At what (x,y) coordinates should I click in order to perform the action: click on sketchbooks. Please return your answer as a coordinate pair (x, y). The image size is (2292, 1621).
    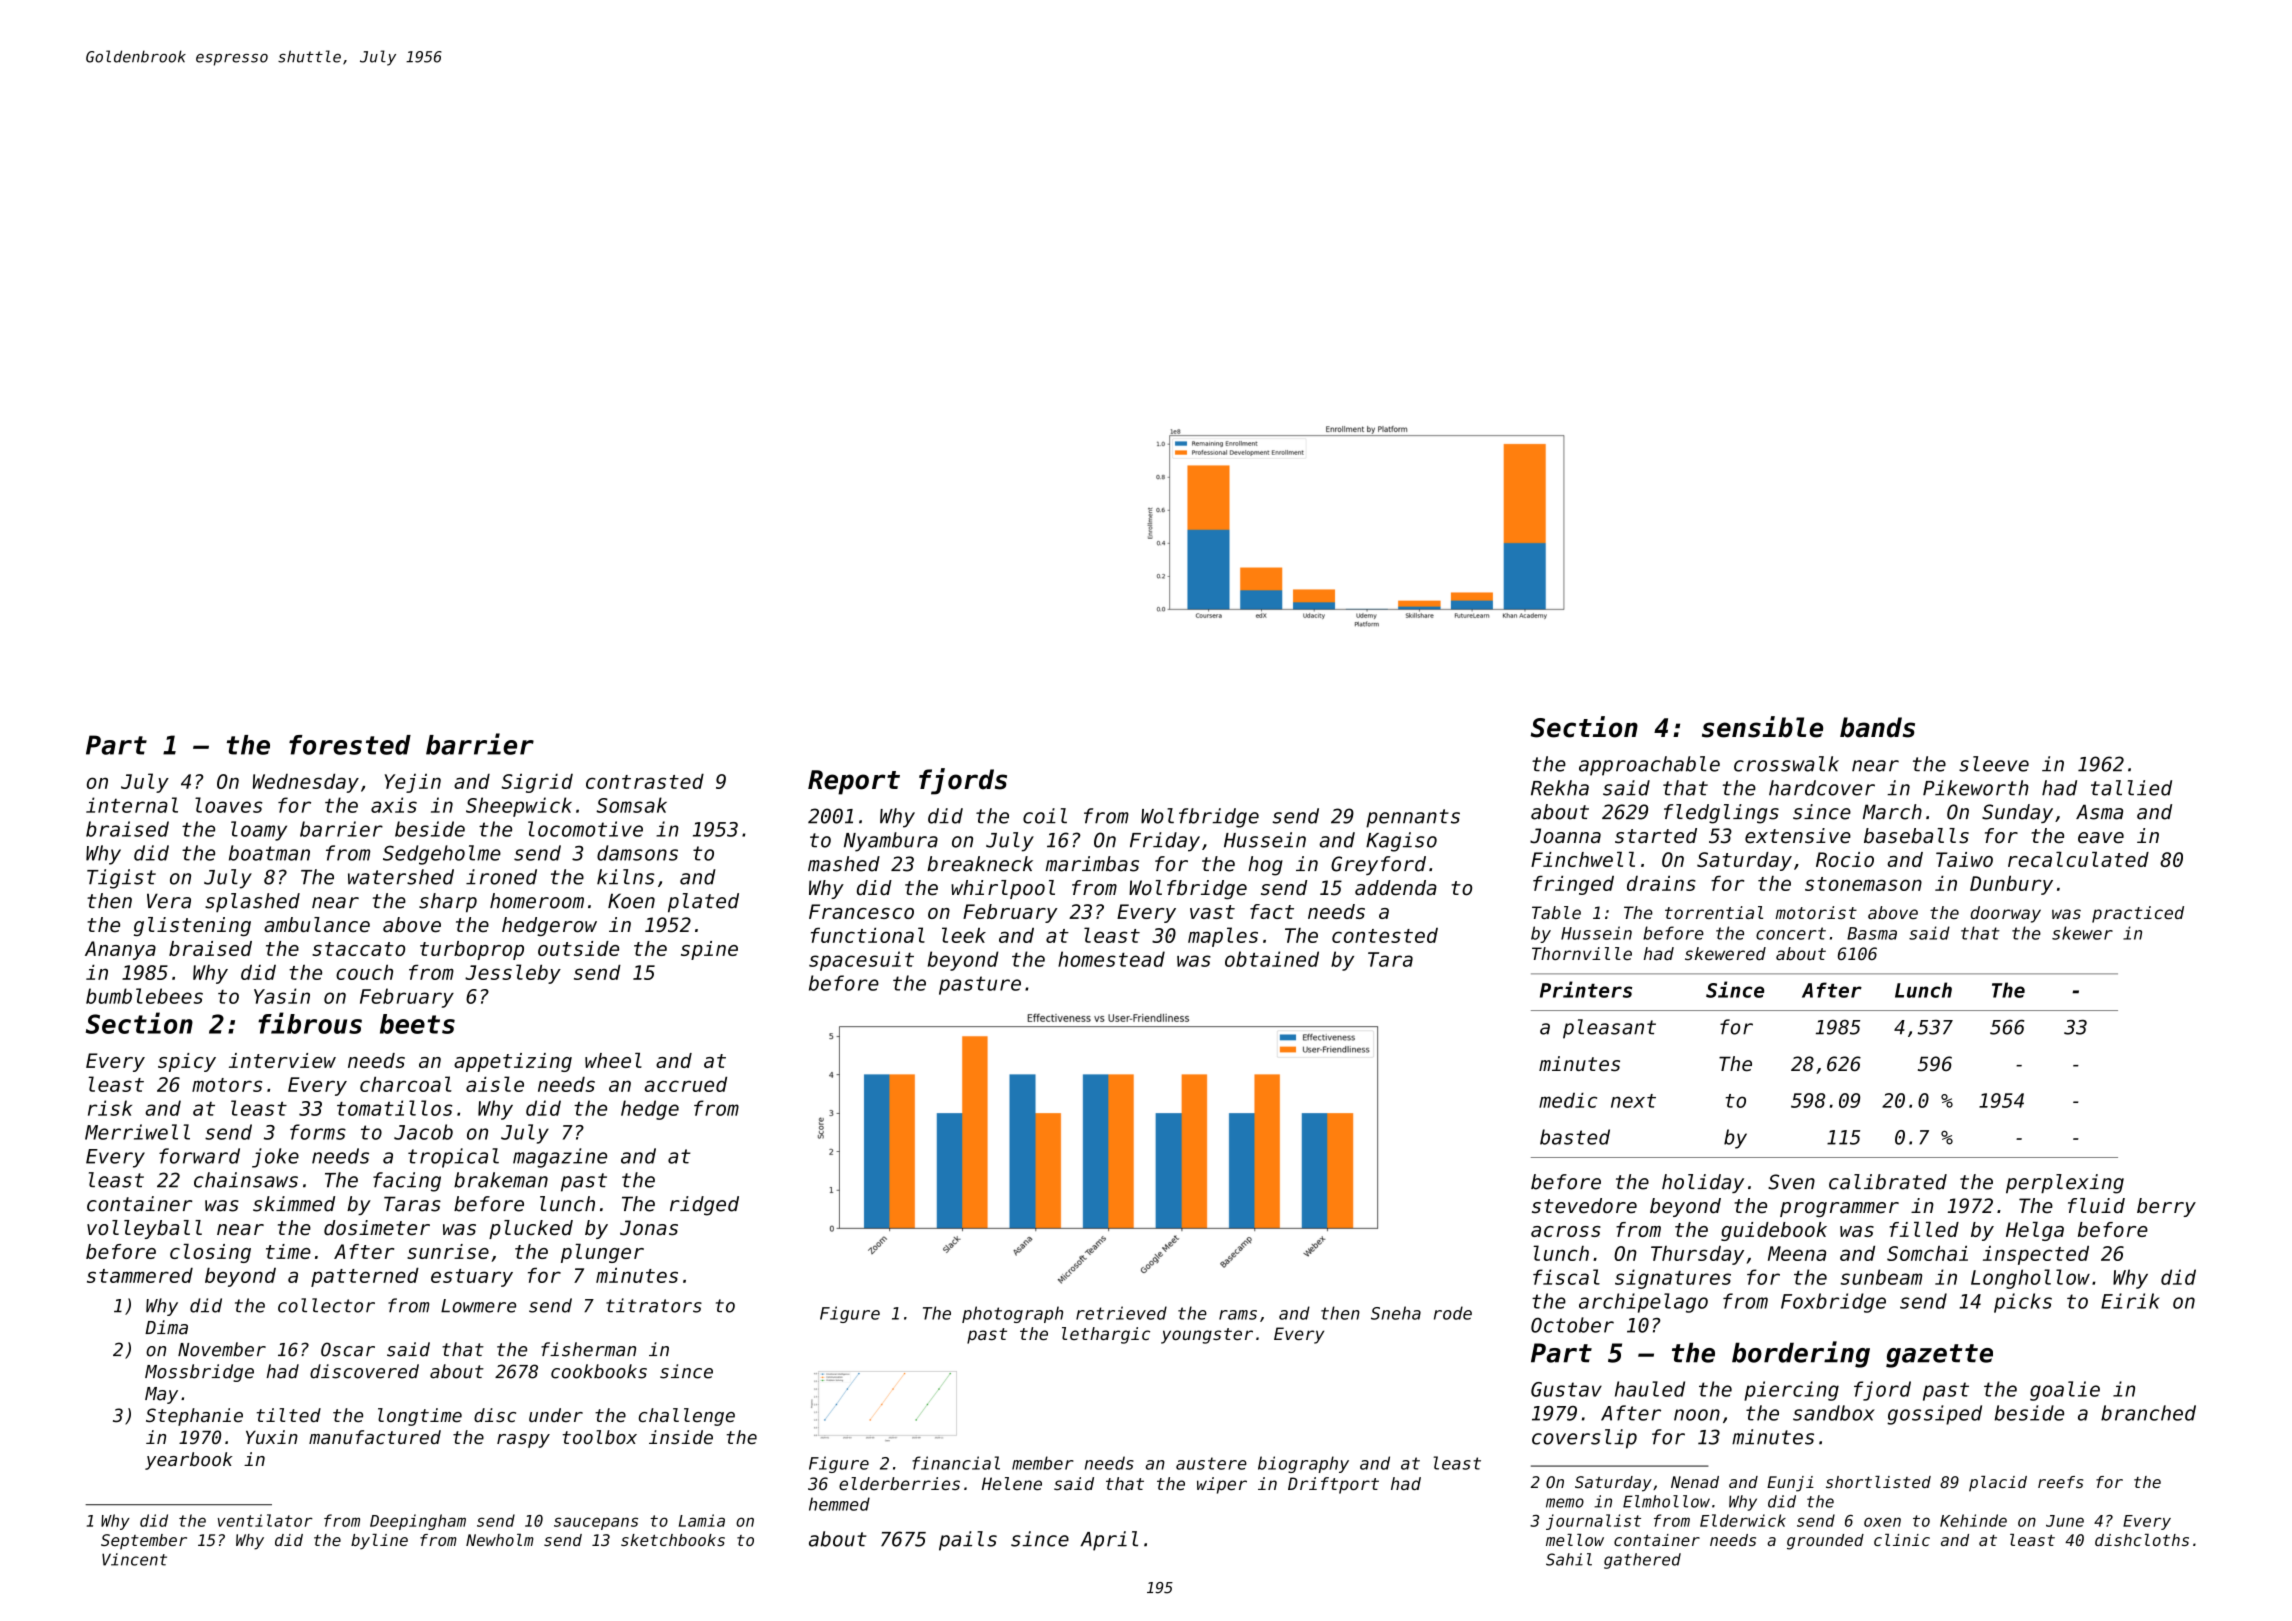
    Looking at the image, I should click on (673, 1540).
